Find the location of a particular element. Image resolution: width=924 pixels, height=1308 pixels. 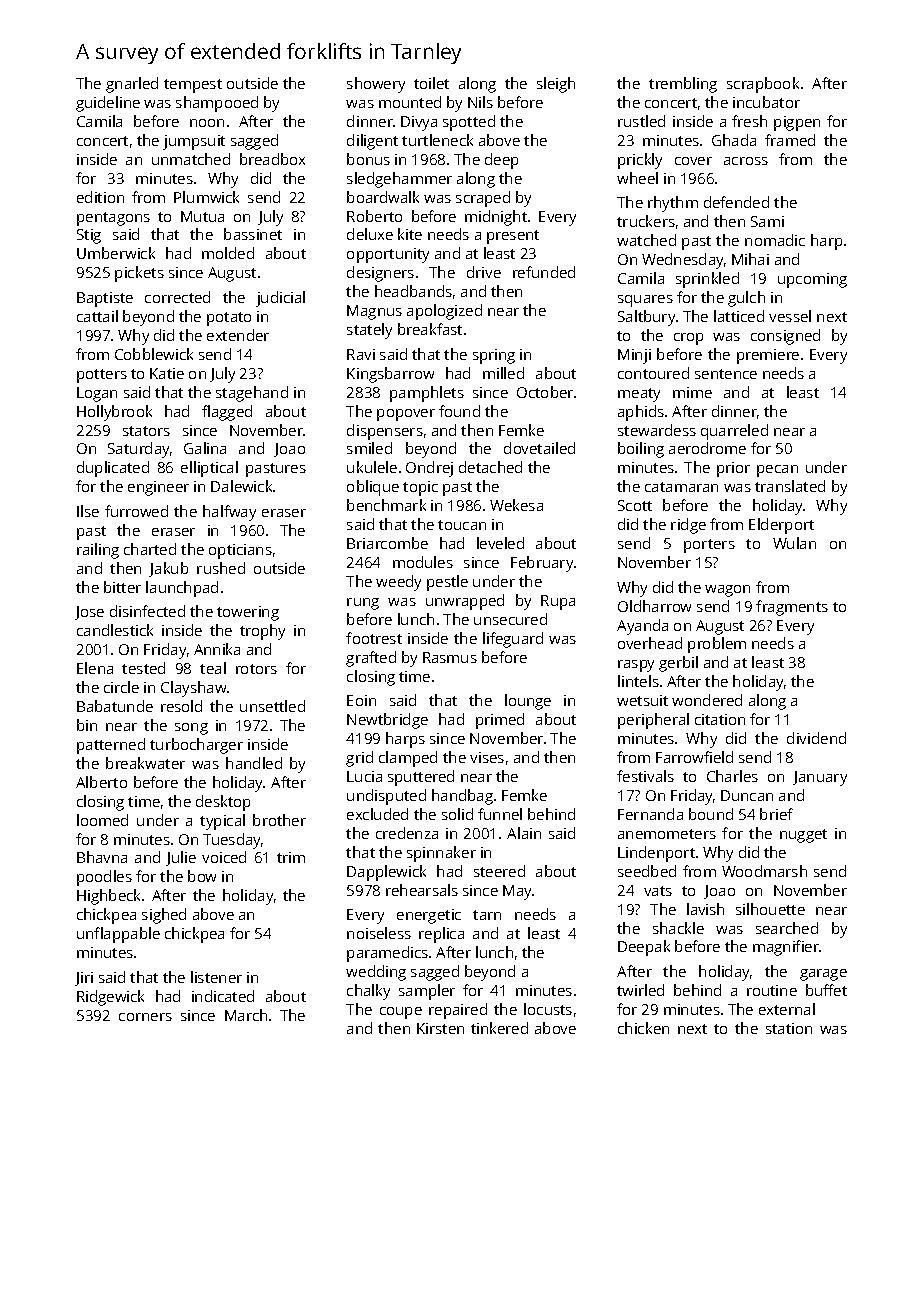

upcoming is located at coordinates (812, 280).
